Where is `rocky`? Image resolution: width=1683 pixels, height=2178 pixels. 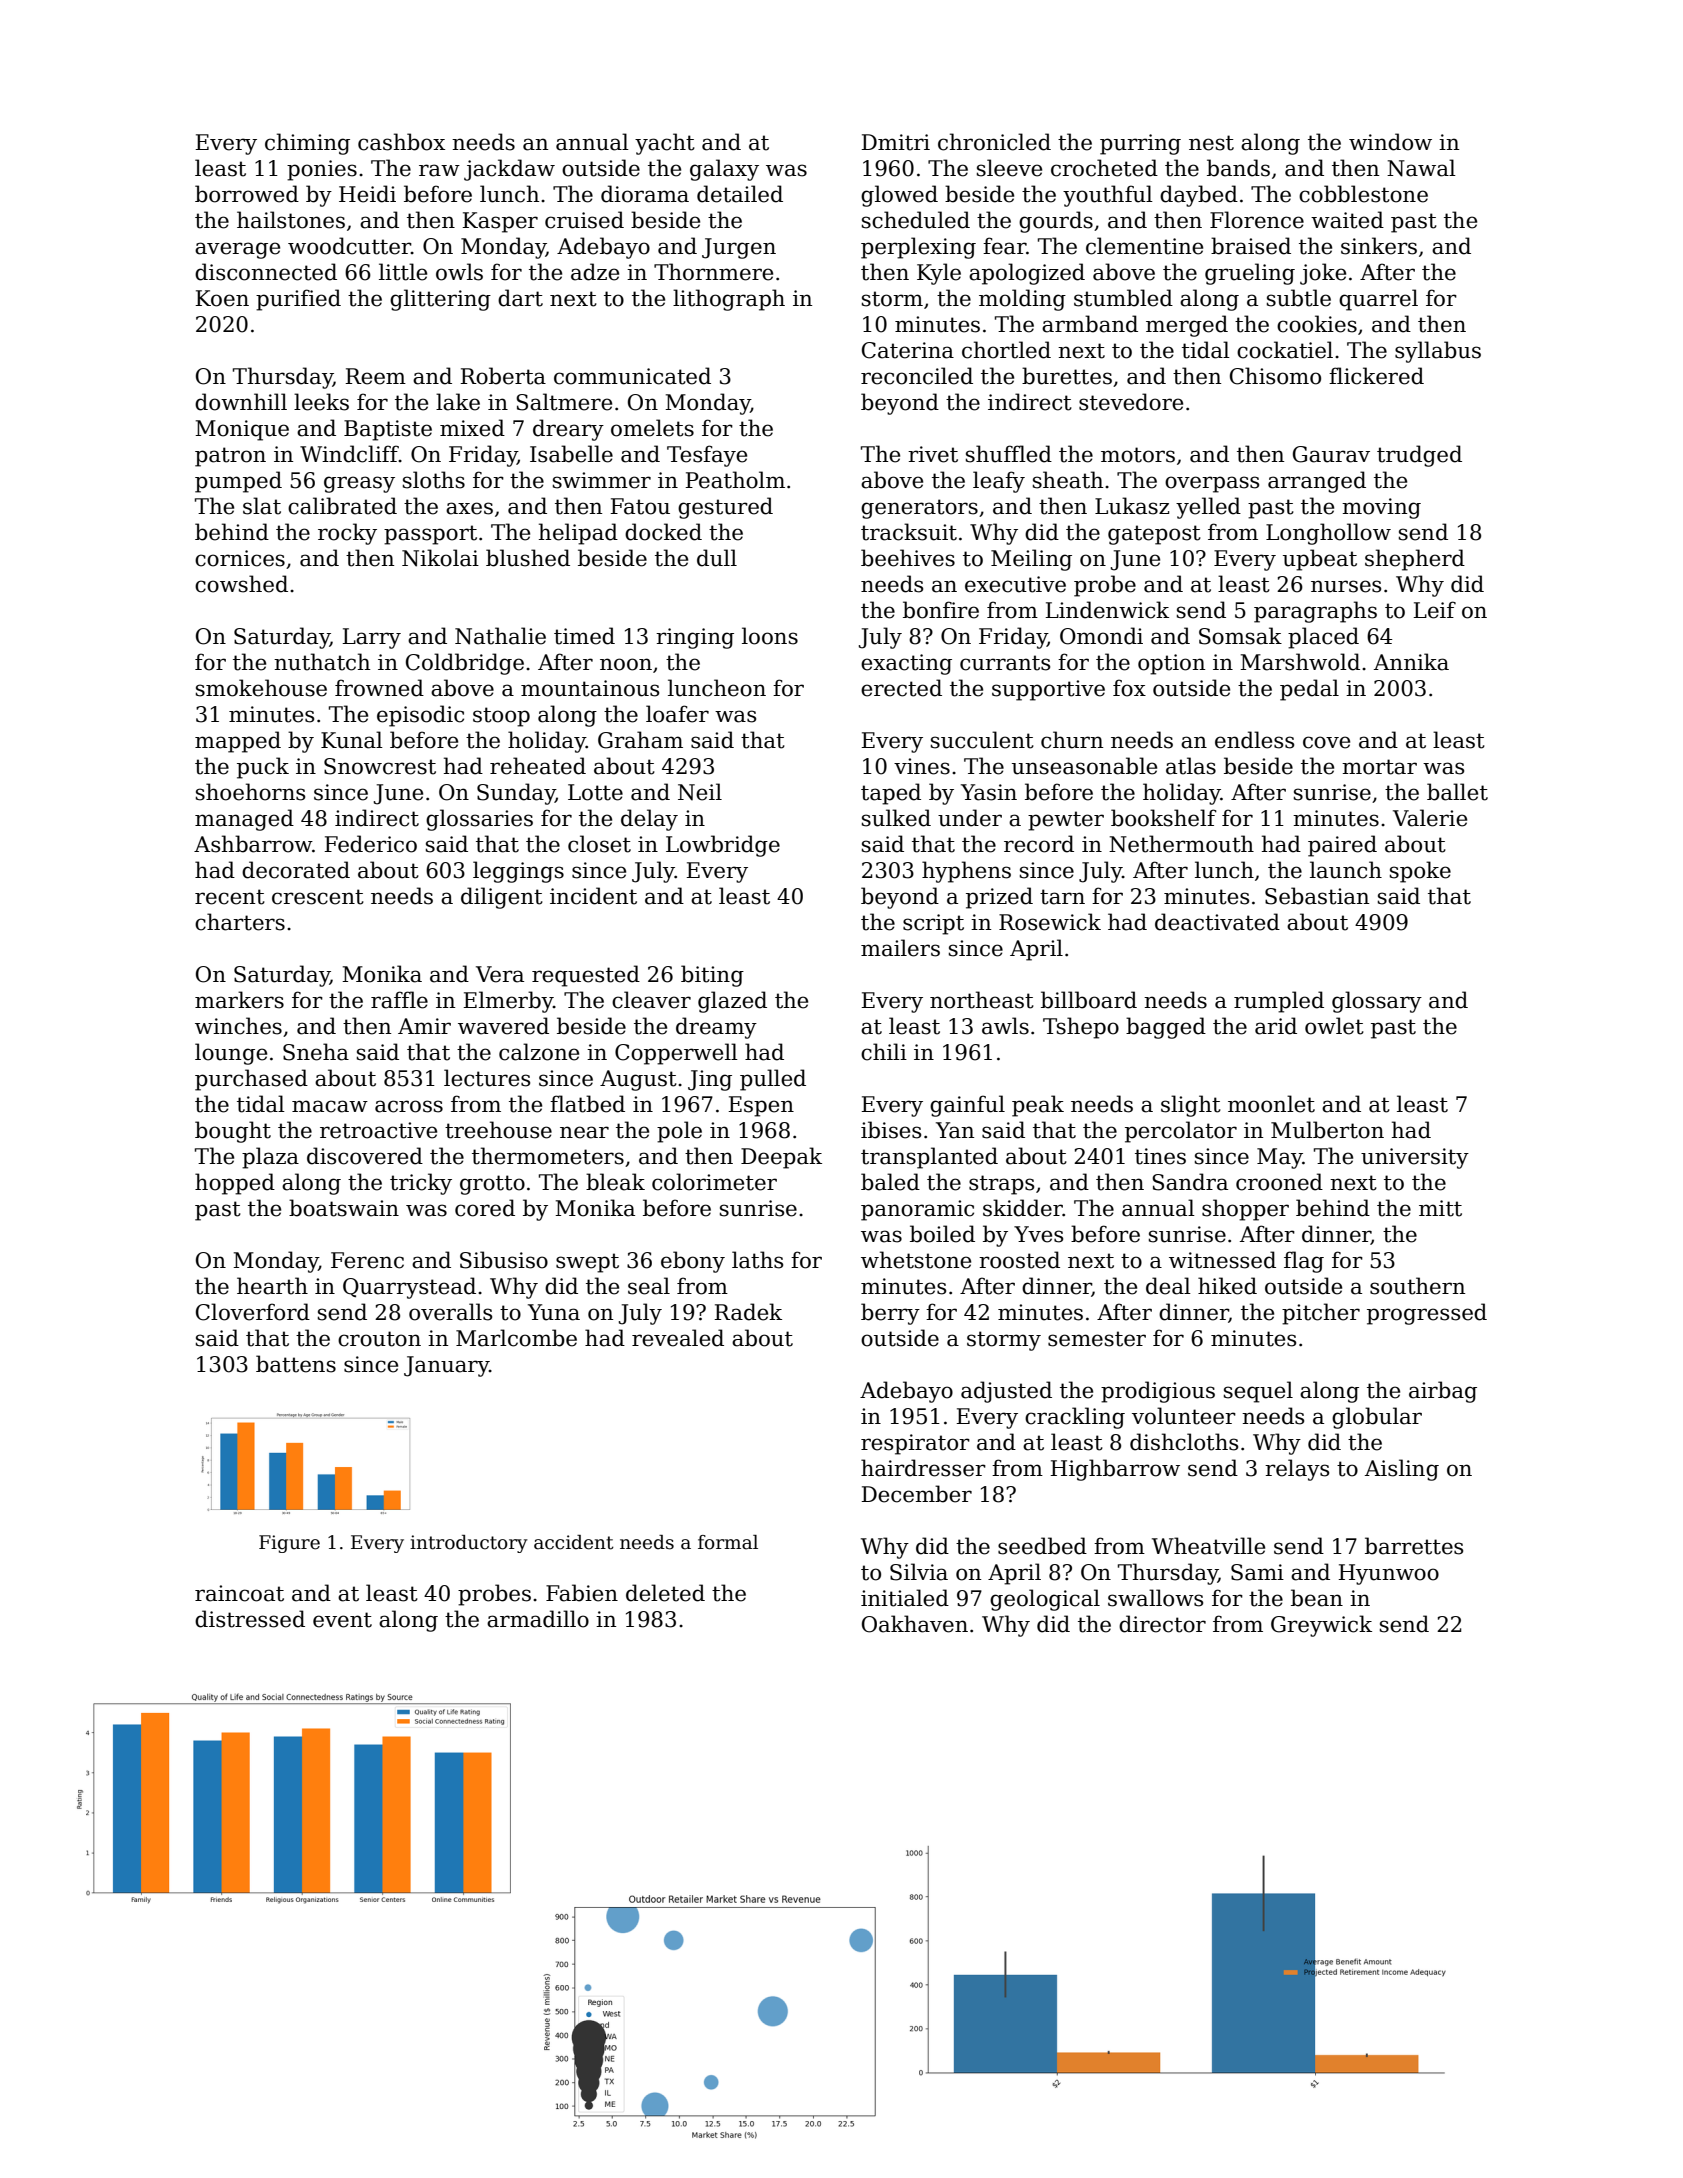 rocky is located at coordinates (347, 534).
